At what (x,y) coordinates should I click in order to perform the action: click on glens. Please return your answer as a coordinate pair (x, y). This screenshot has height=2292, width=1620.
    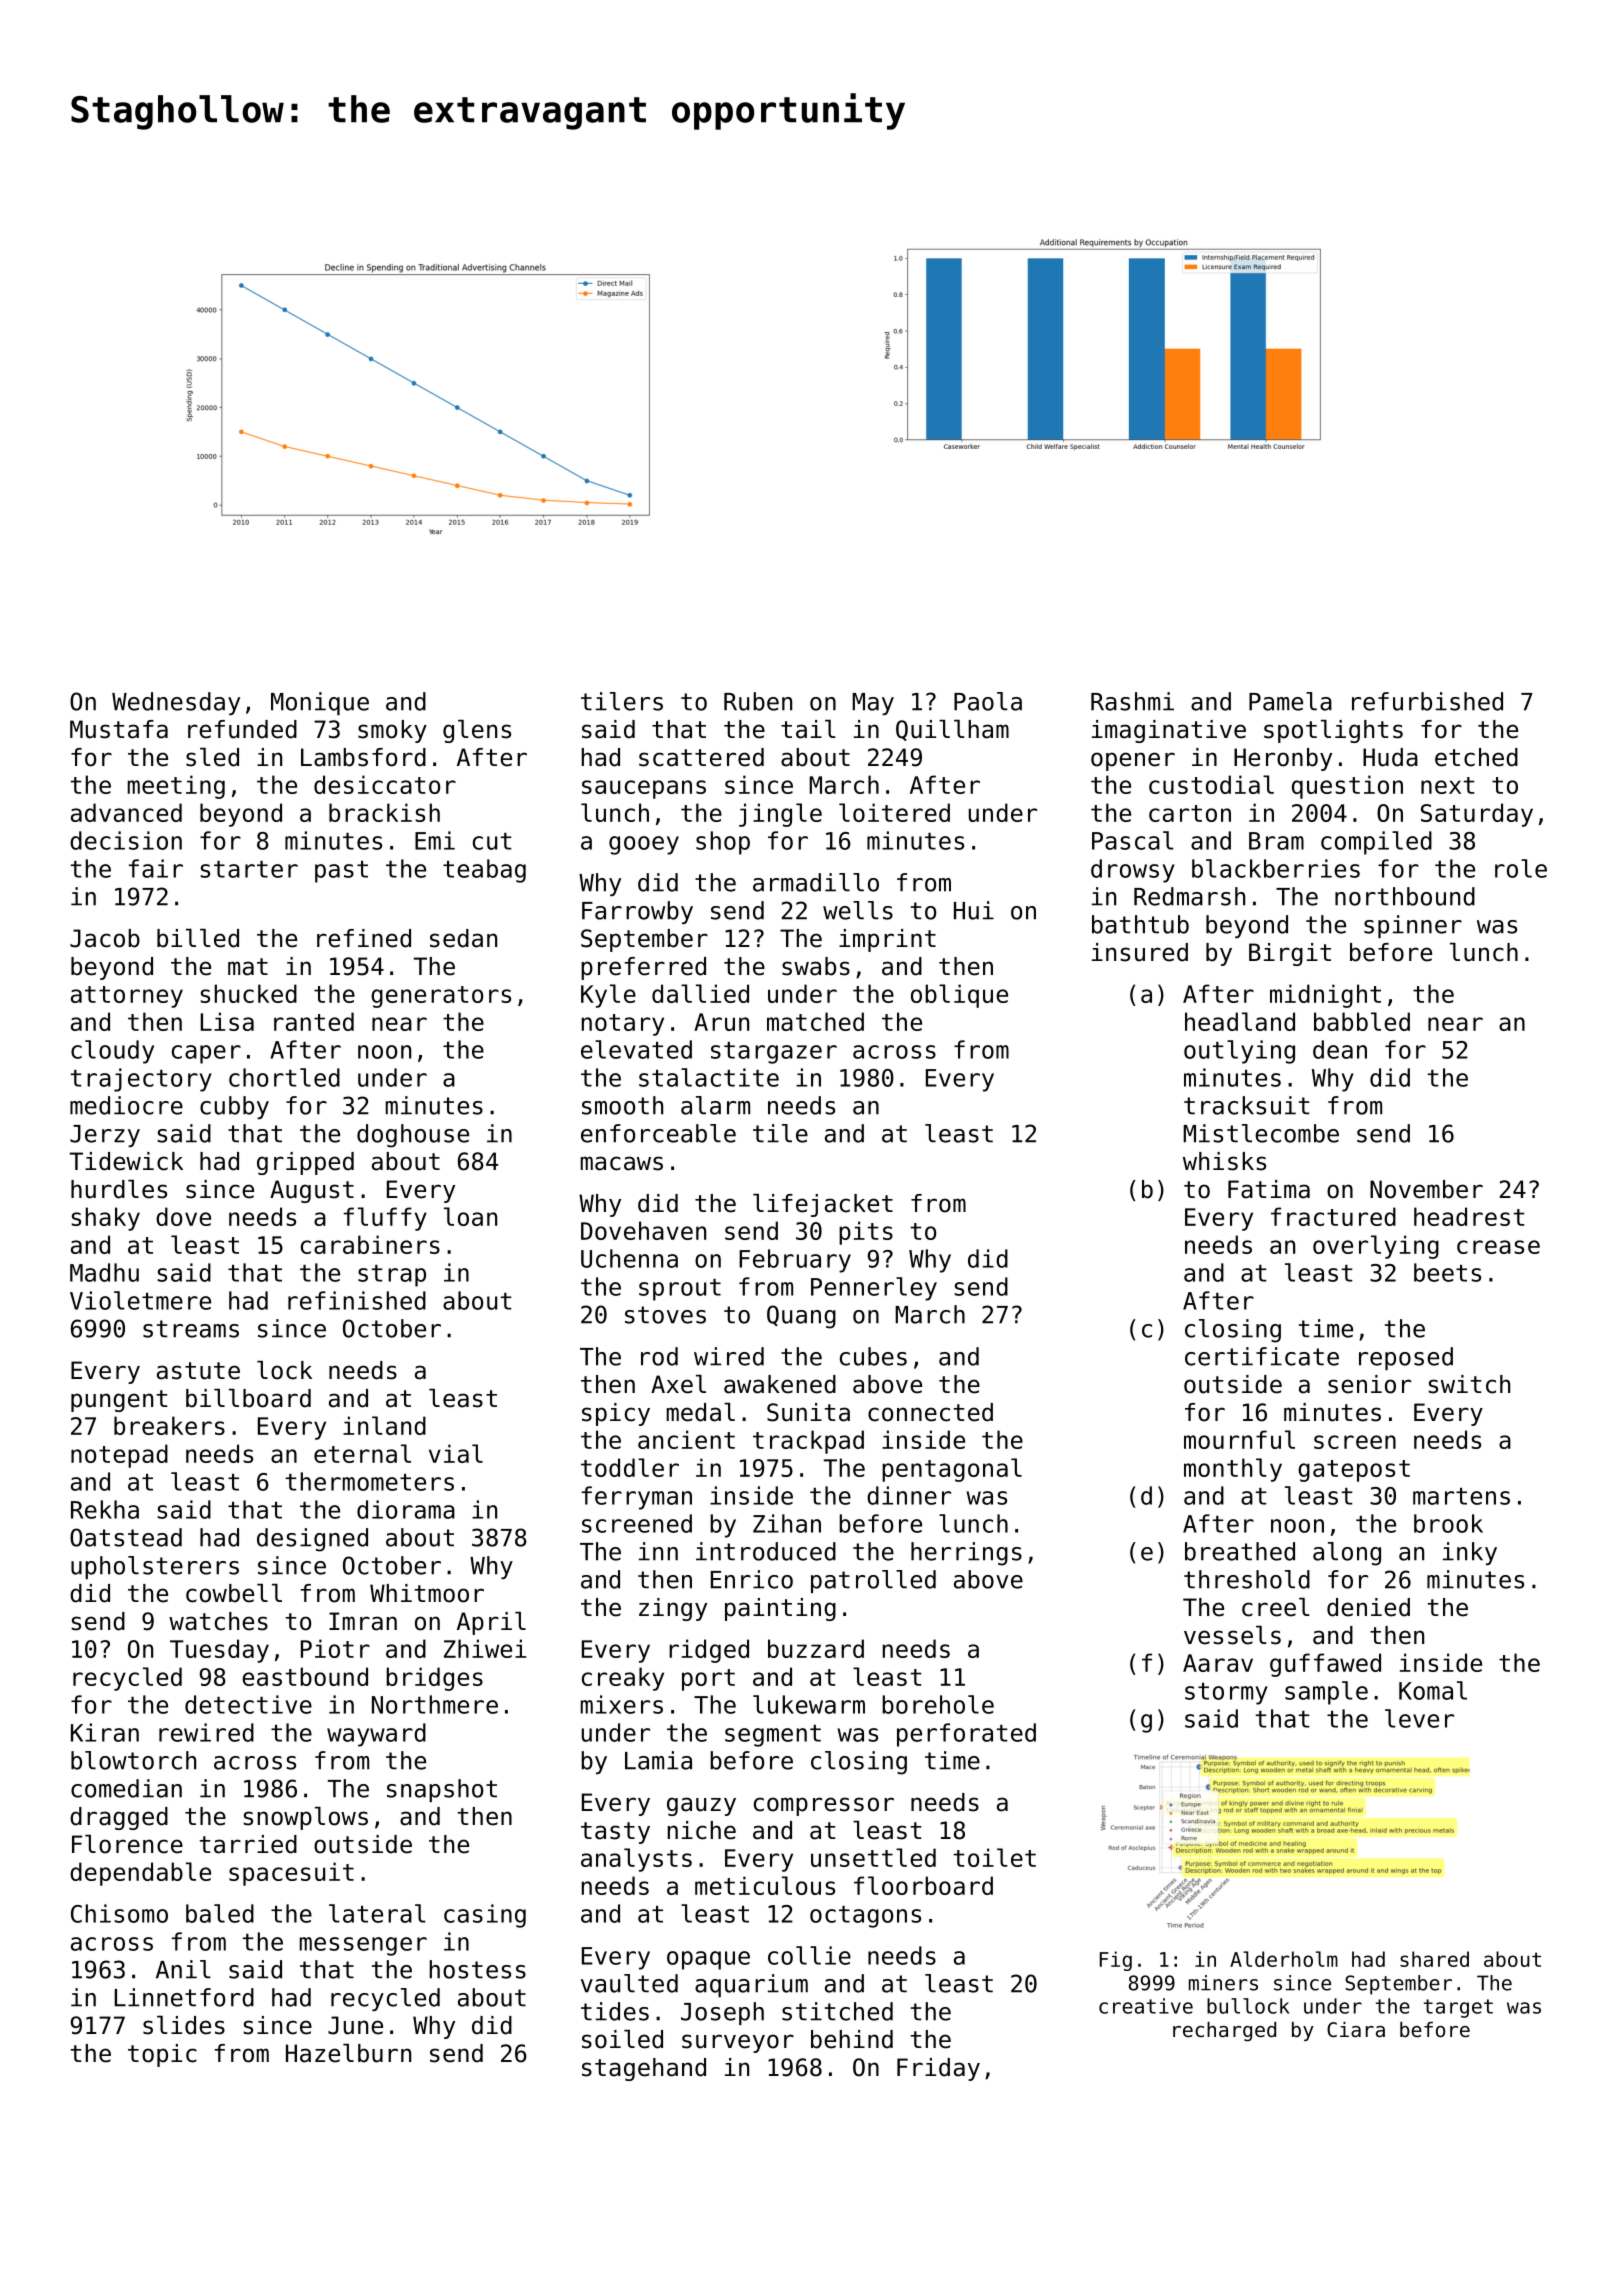
    Looking at the image, I should click on (477, 731).
